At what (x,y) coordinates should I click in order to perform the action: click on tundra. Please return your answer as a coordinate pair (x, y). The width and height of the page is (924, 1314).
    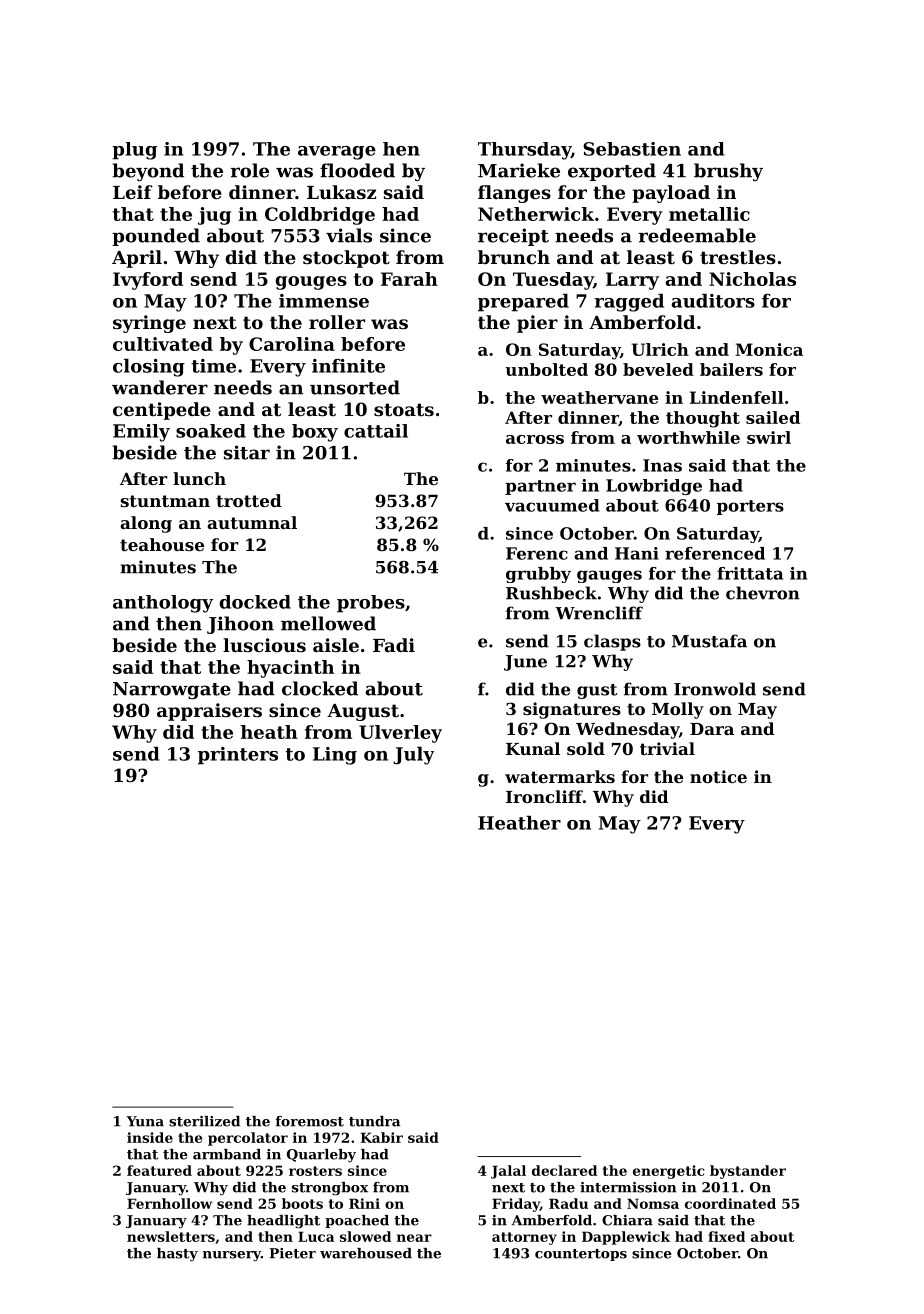
    Looking at the image, I should click on (374, 1121).
